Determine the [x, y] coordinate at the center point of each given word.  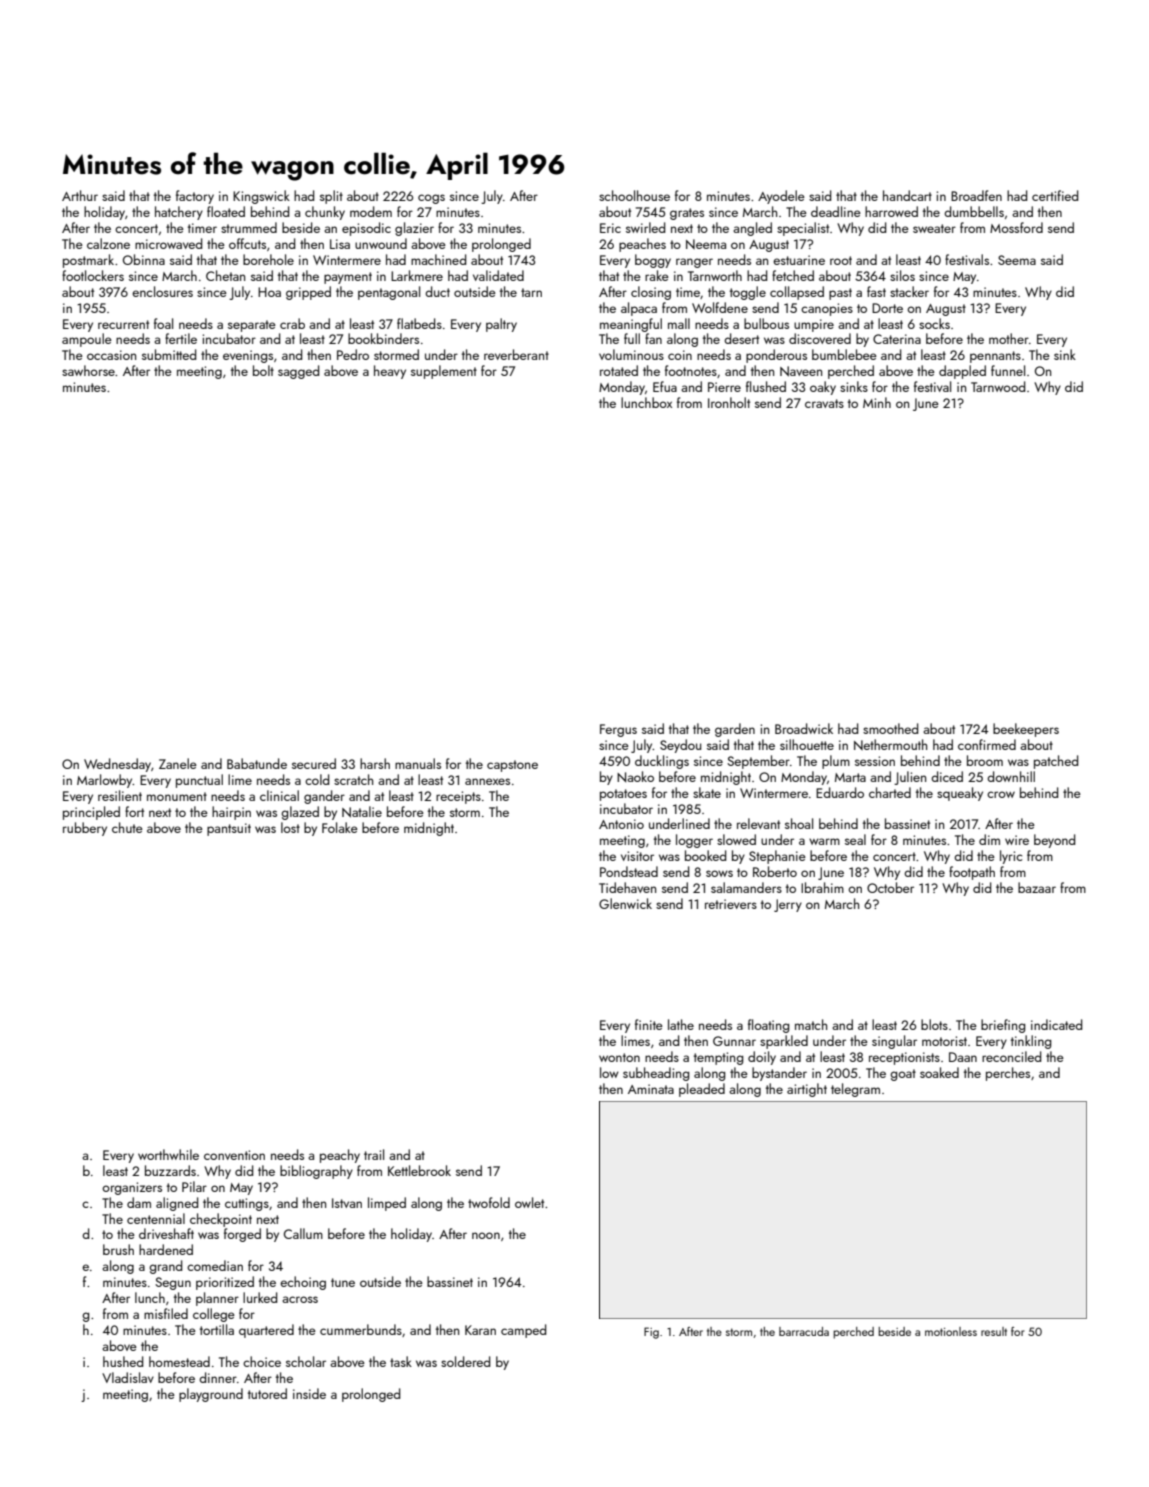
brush [118, 1249]
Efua [665, 386]
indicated [1056, 1024]
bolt [263, 370]
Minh [877, 402]
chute [127, 827]
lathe [681, 1024]
